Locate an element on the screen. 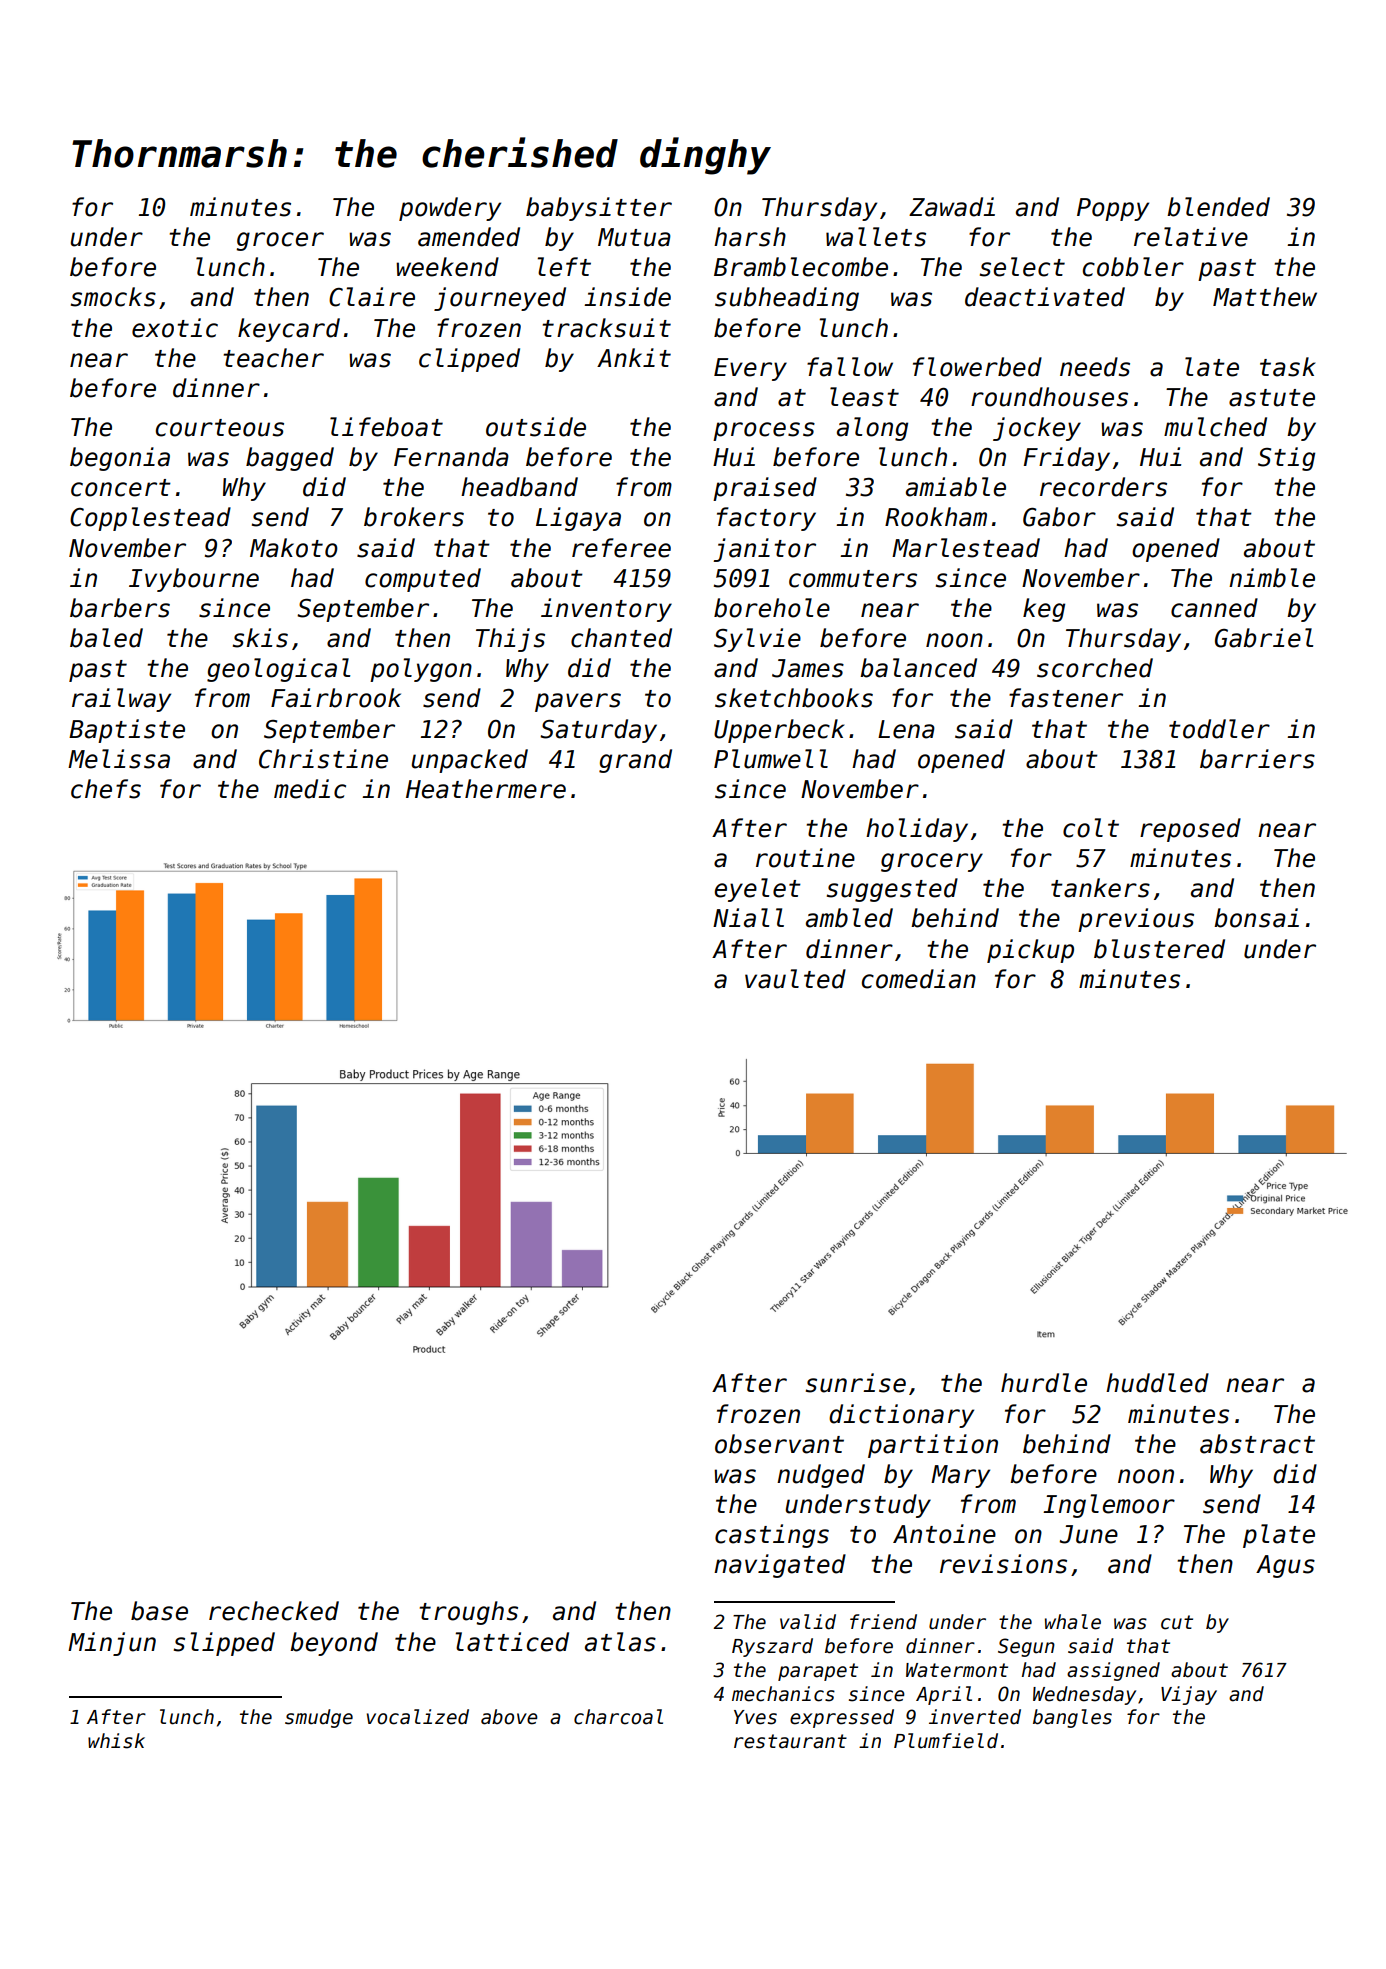  Heathermere is located at coordinates (486, 789).
